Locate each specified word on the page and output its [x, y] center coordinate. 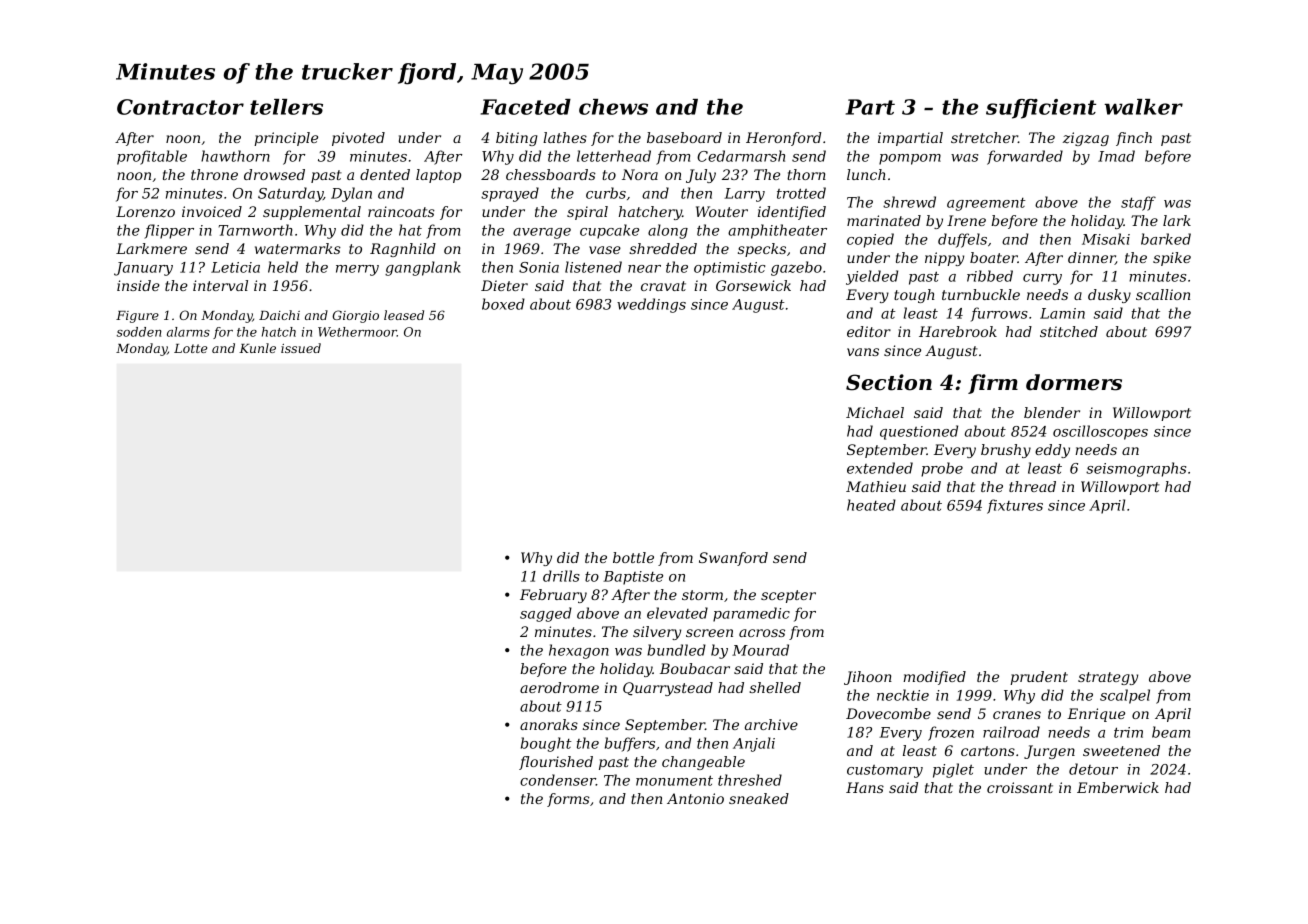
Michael [875, 412]
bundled [676, 650]
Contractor [180, 107]
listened [593, 267]
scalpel [1125, 696]
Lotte [190, 348]
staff [1138, 203]
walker [1143, 107]
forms [568, 800]
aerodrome [559, 687]
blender [1052, 412]
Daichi [279, 315]
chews [613, 107]
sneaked [759, 798]
